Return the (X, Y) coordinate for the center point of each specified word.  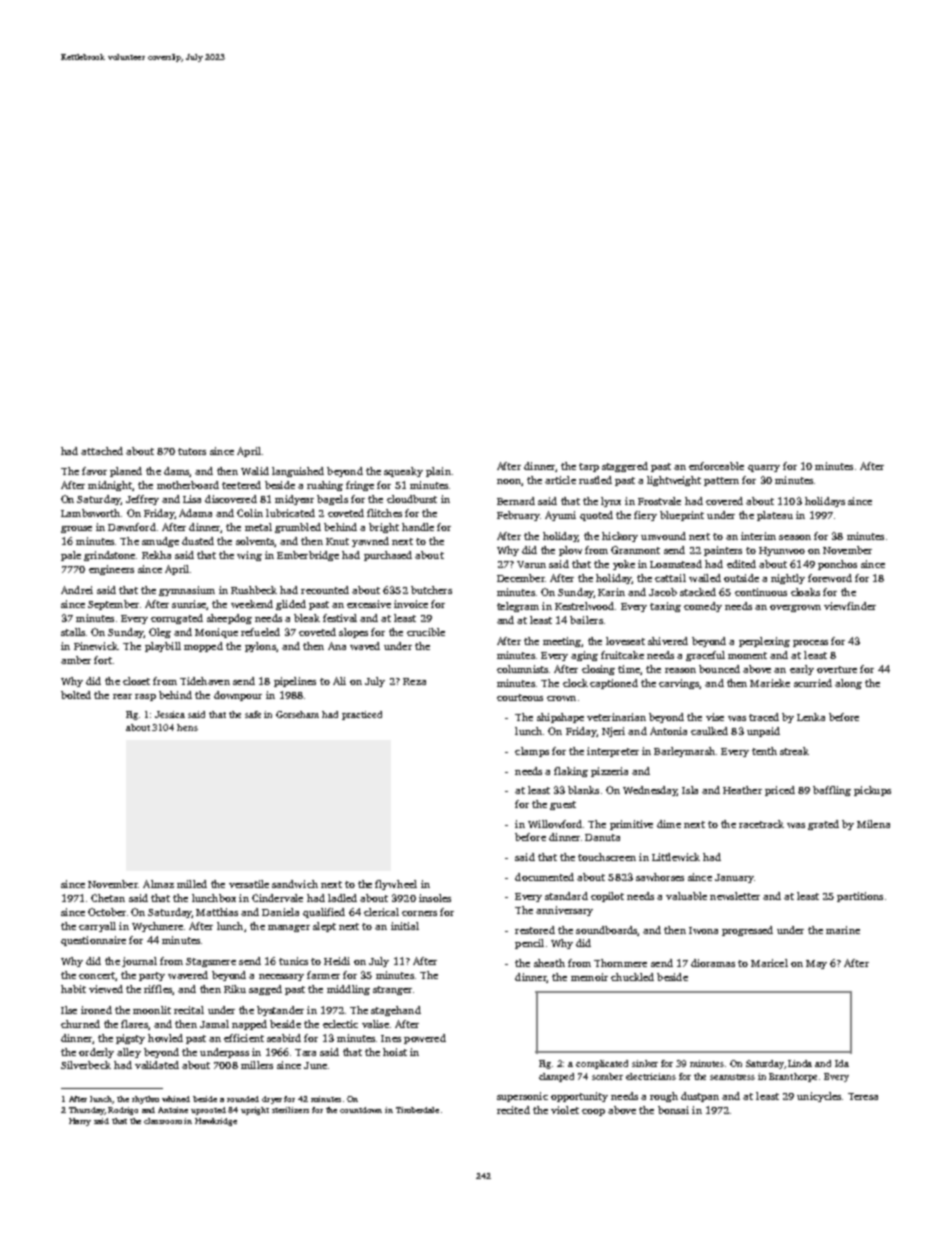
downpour (238, 696)
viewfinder (850, 606)
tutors (192, 451)
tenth (764, 751)
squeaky (403, 472)
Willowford (555, 824)
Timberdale (417, 1110)
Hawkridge (216, 1122)
